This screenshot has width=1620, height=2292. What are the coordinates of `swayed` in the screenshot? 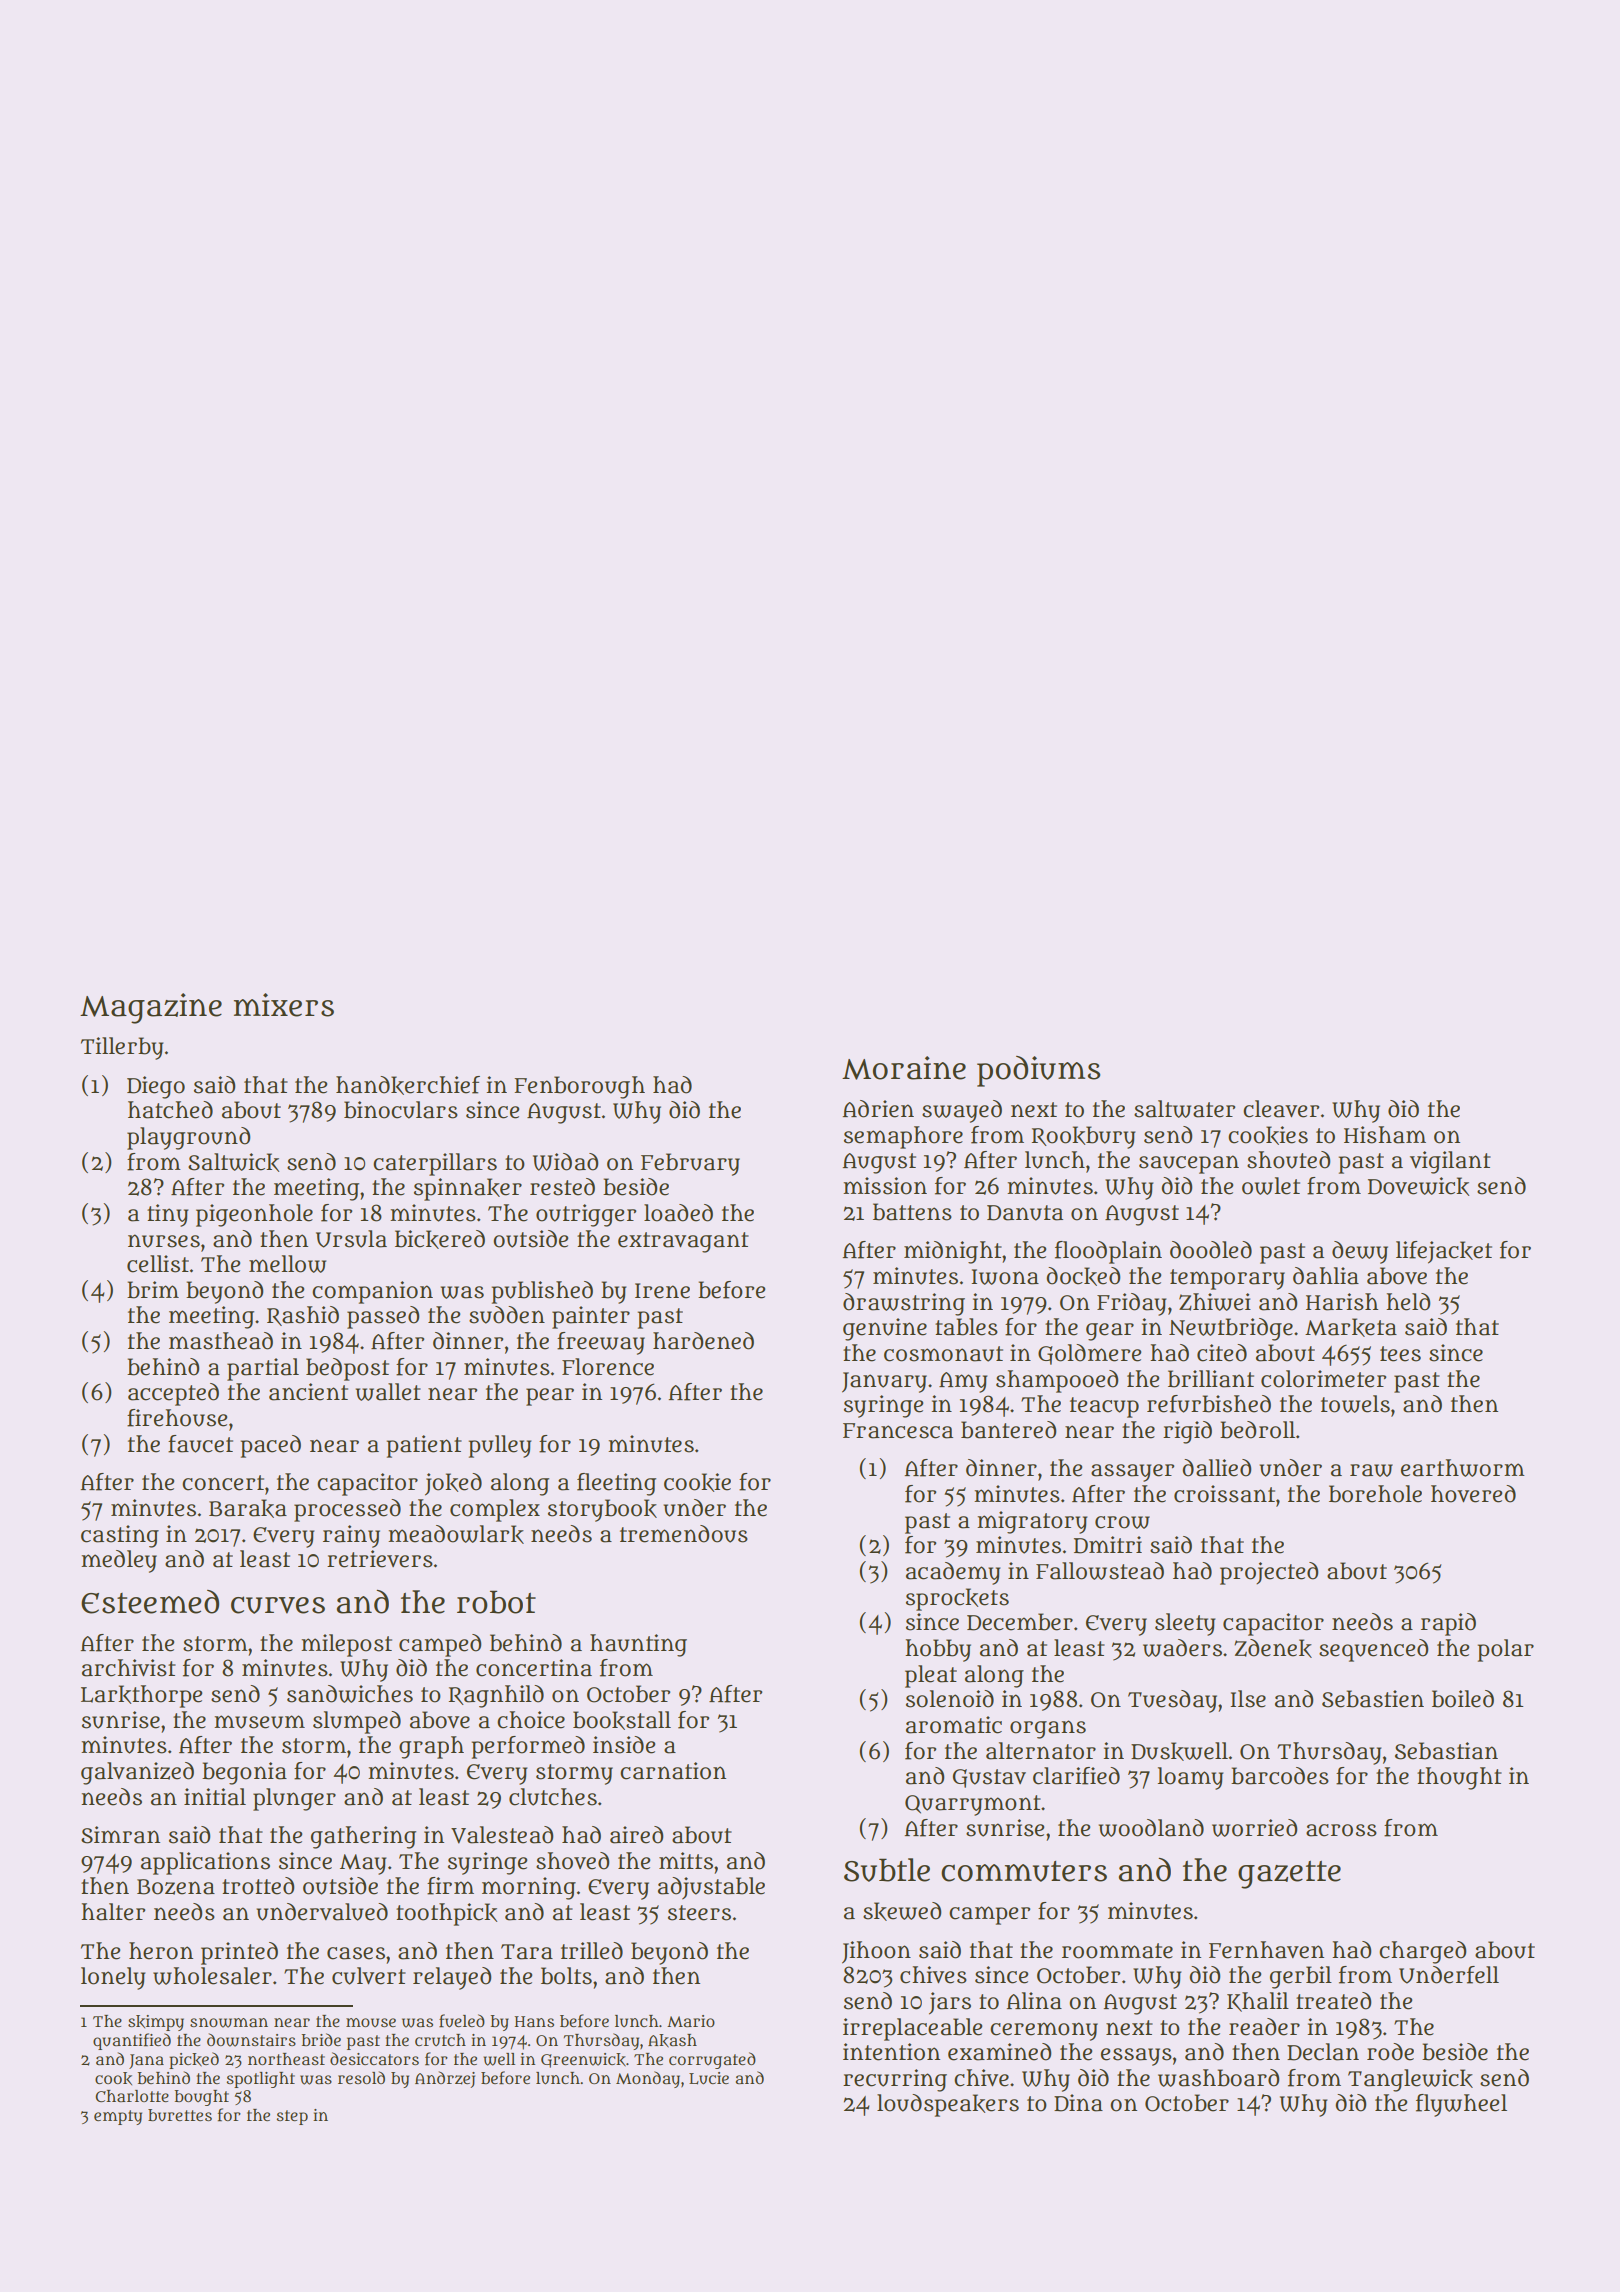 It's located at (962, 1111).
